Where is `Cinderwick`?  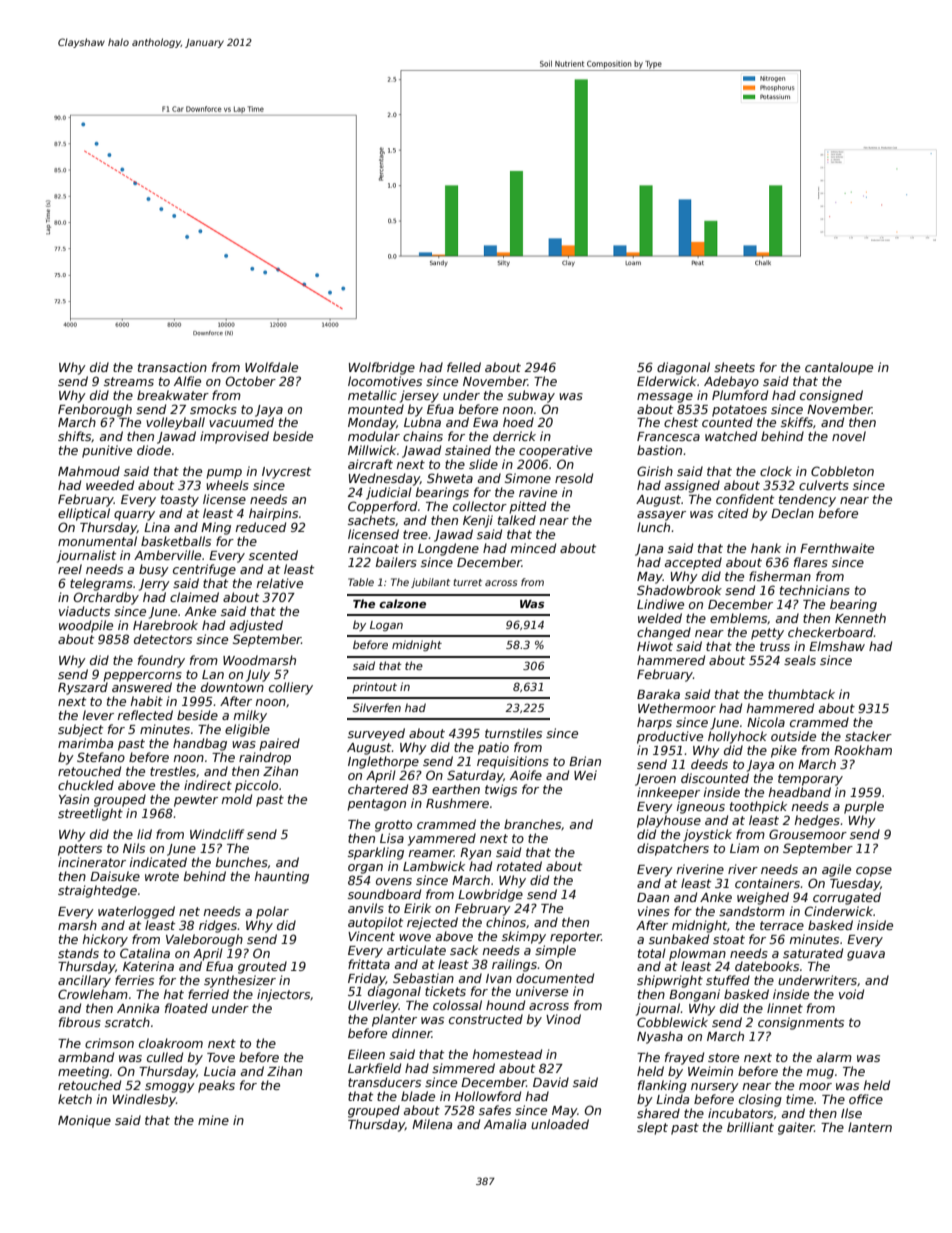
Cinderwick is located at coordinates (839, 911).
